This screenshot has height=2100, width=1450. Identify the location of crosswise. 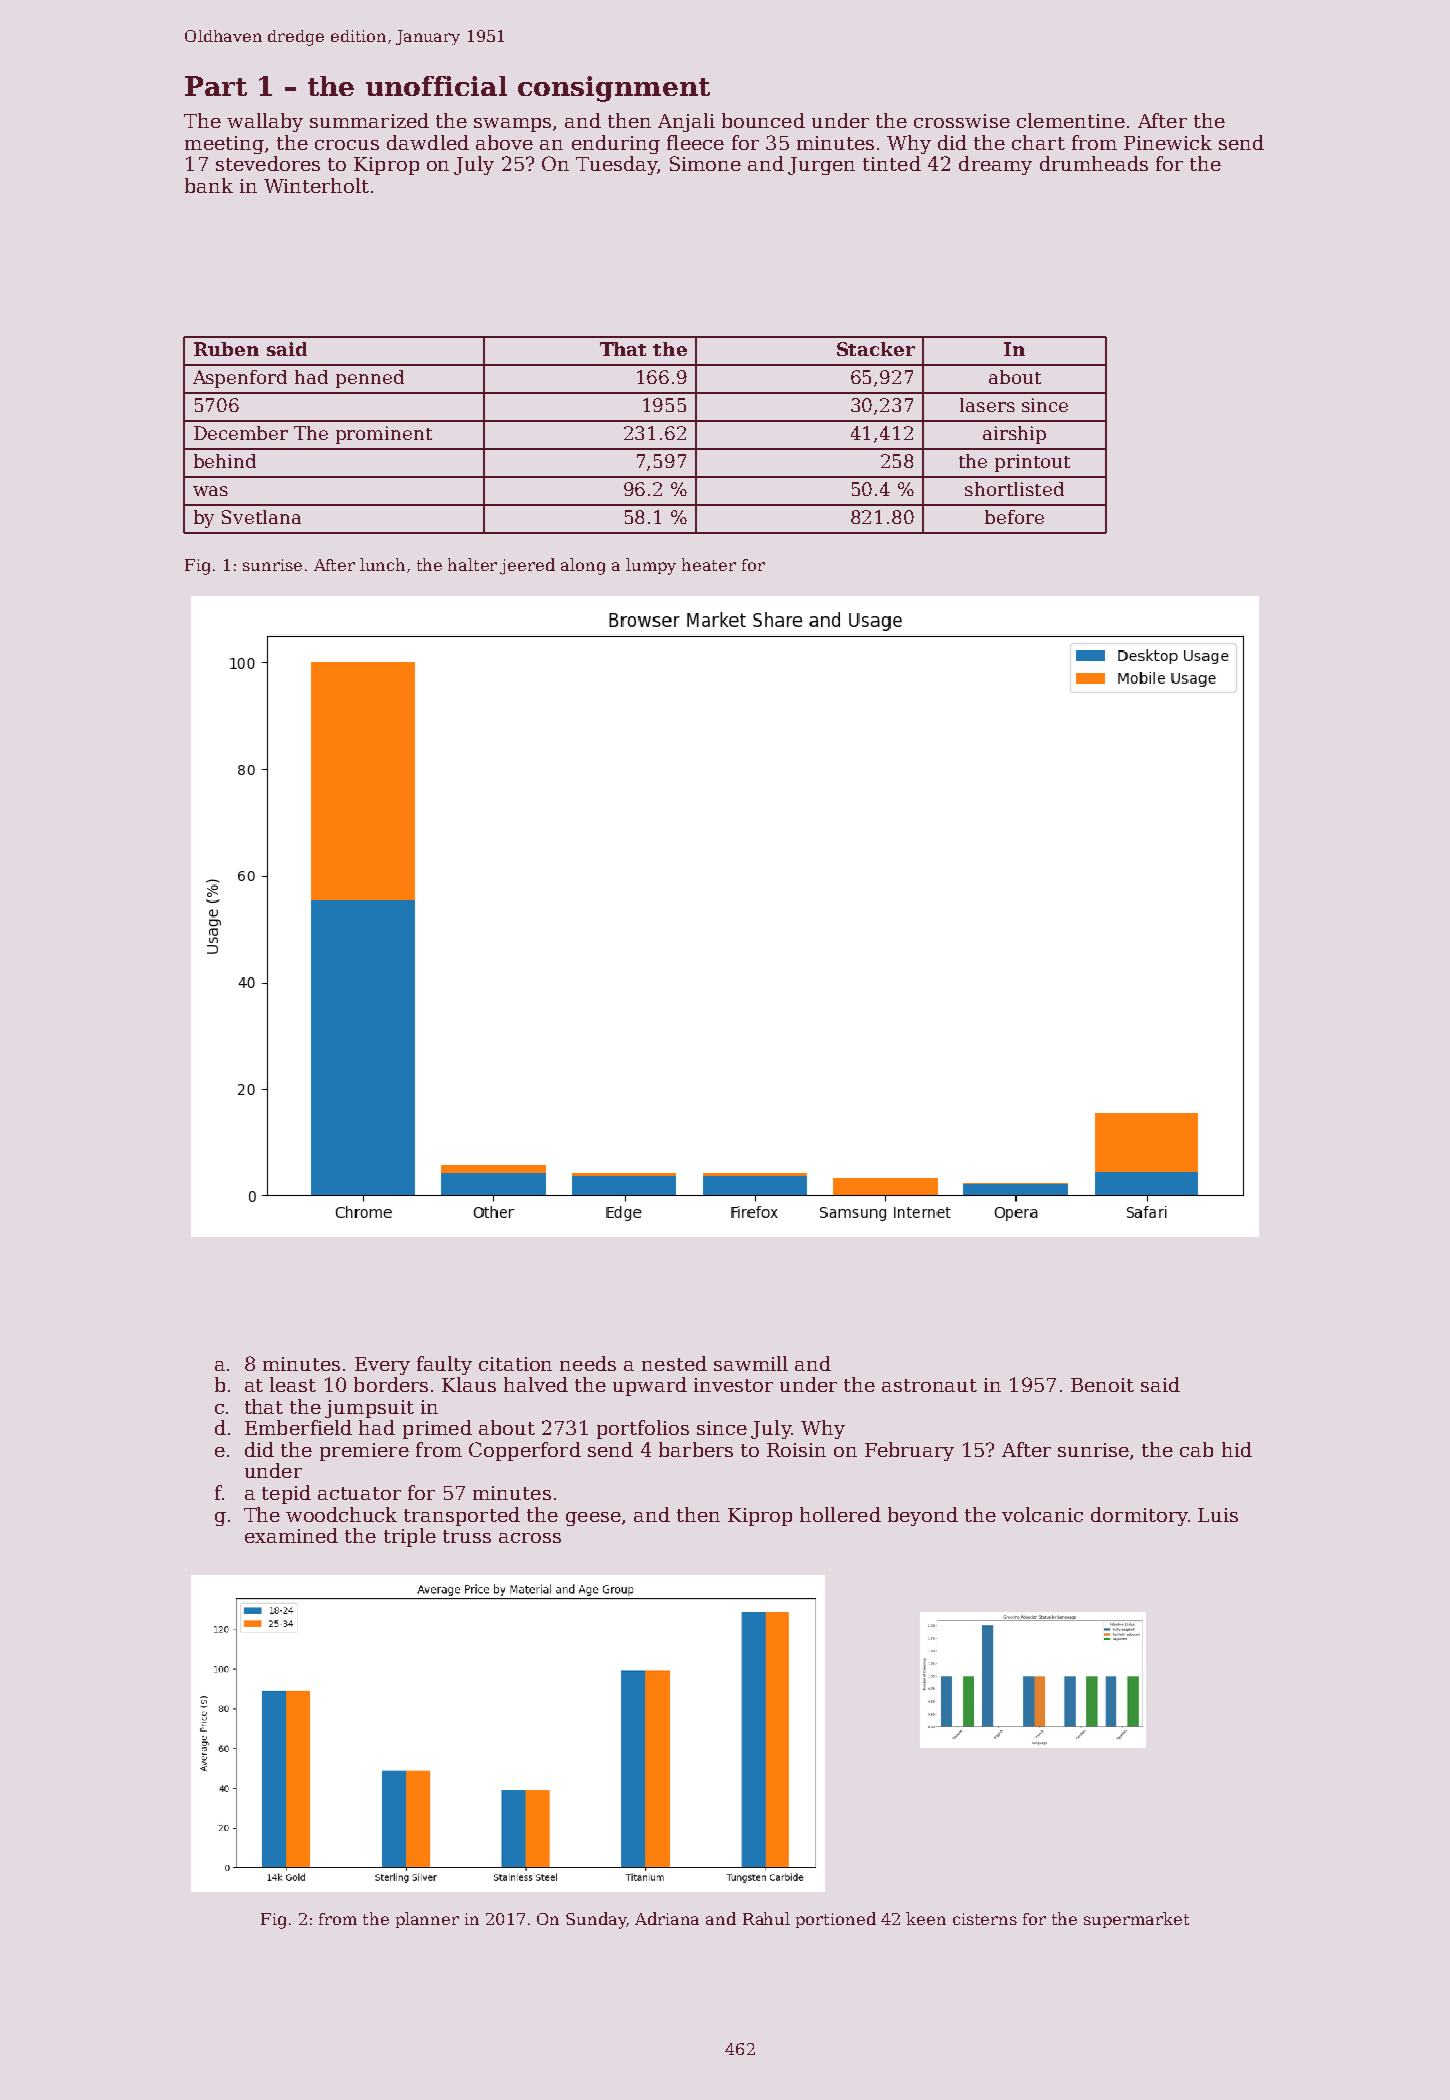
(962, 121).
